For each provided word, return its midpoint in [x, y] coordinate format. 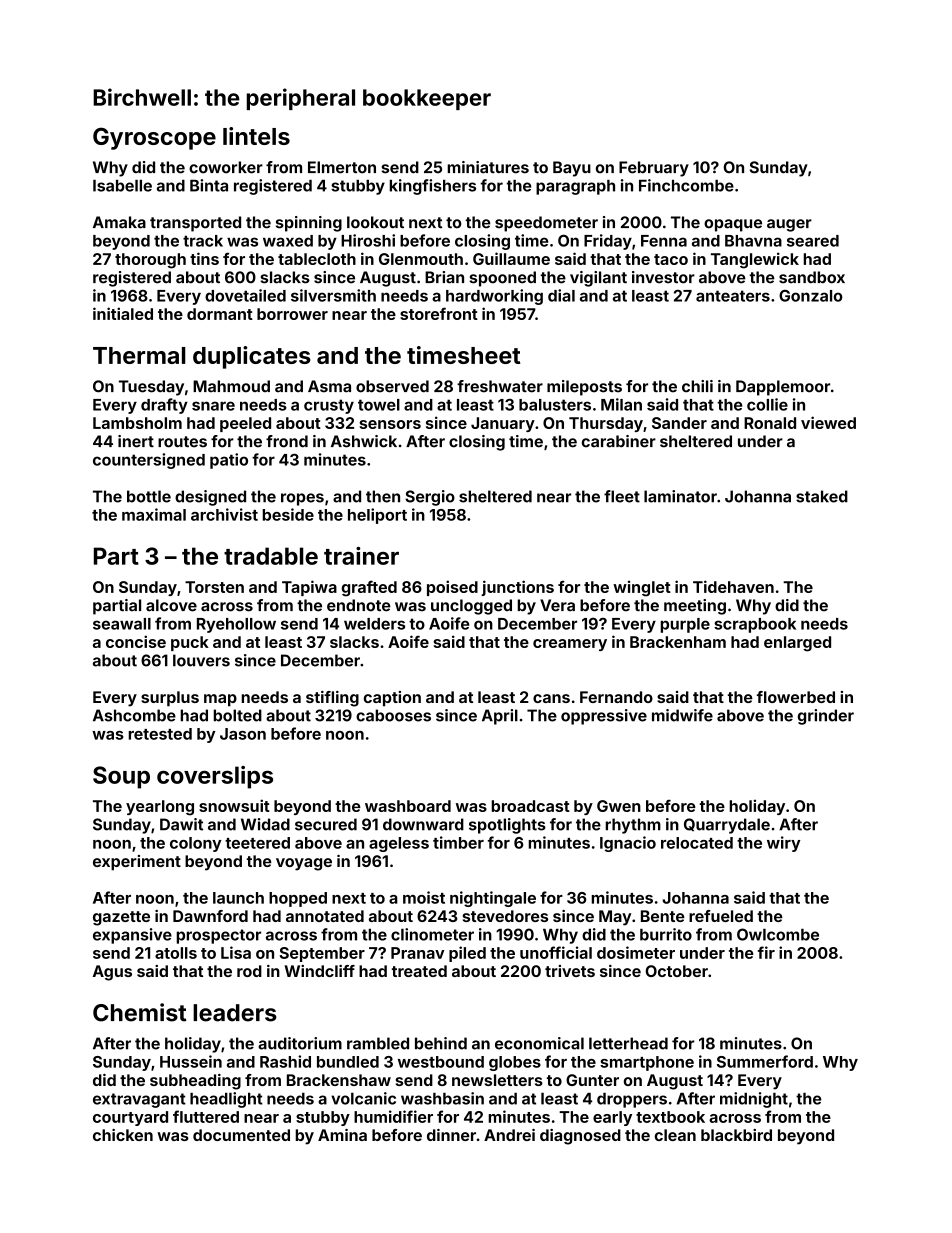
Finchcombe [686, 185]
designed [210, 498]
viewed [828, 422]
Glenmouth [421, 259]
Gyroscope [154, 138]
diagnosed [580, 1137]
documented [241, 1135]
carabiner [619, 441]
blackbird [736, 1135]
